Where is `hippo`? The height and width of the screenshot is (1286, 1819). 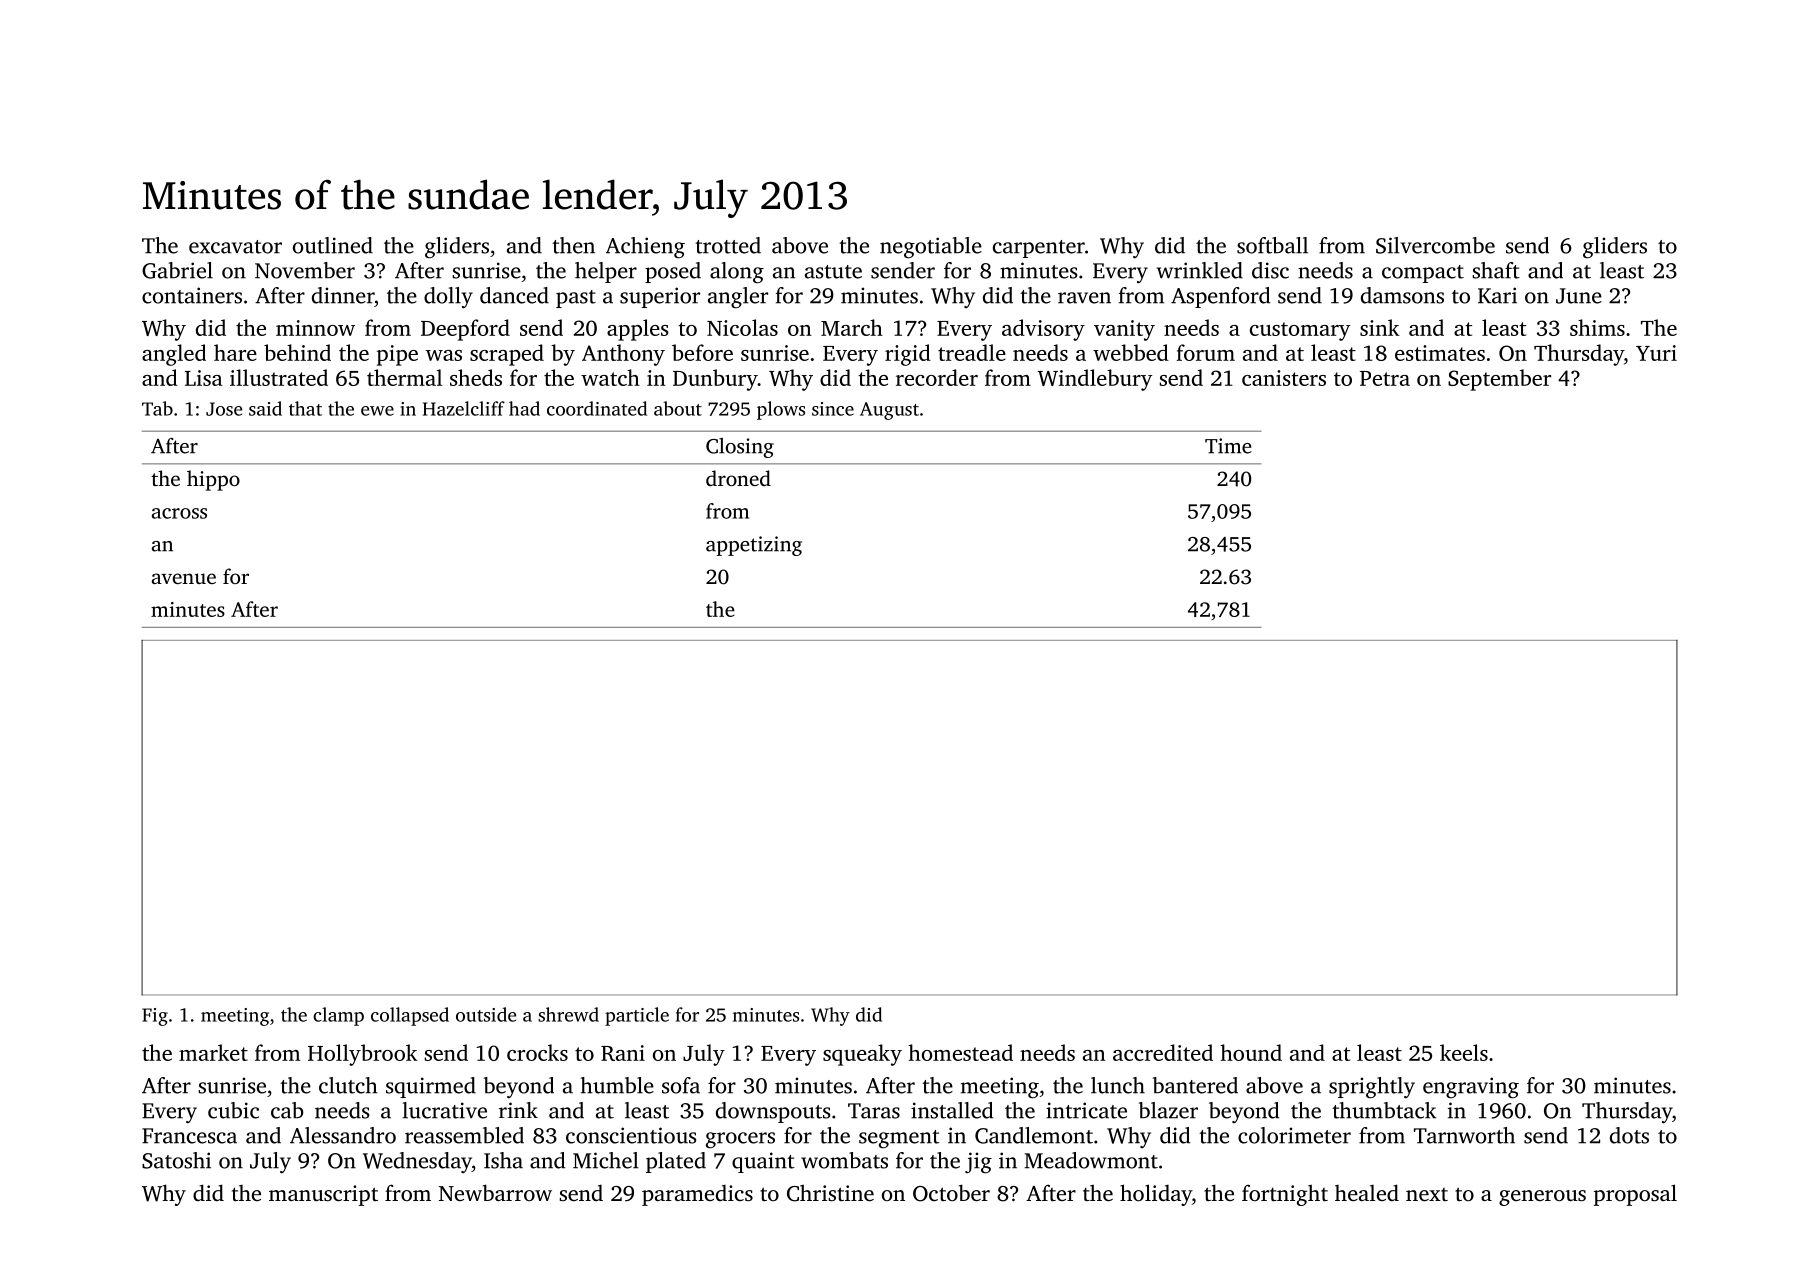
hippo is located at coordinates (213, 480).
